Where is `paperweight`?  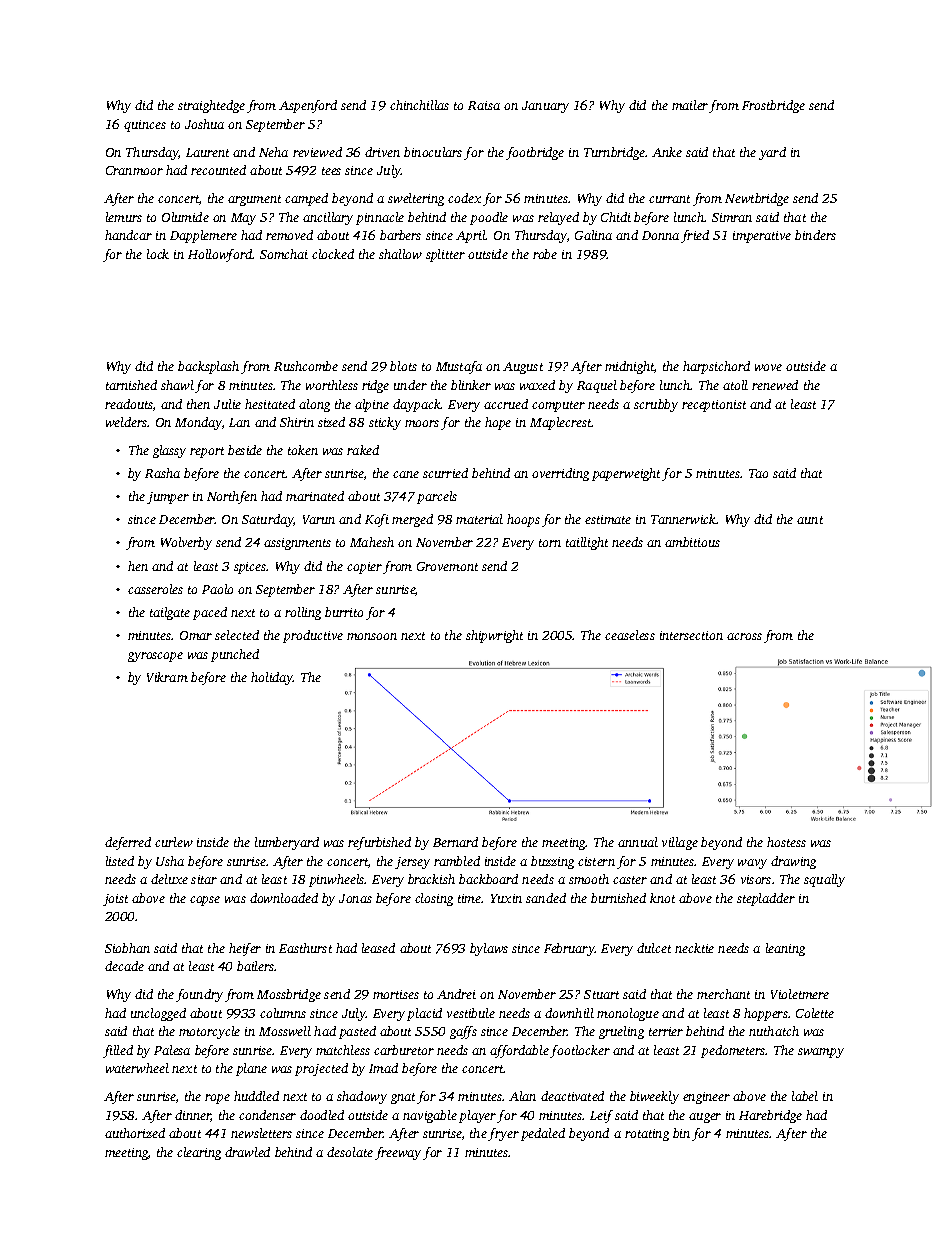 paperweight is located at coordinates (626, 474).
